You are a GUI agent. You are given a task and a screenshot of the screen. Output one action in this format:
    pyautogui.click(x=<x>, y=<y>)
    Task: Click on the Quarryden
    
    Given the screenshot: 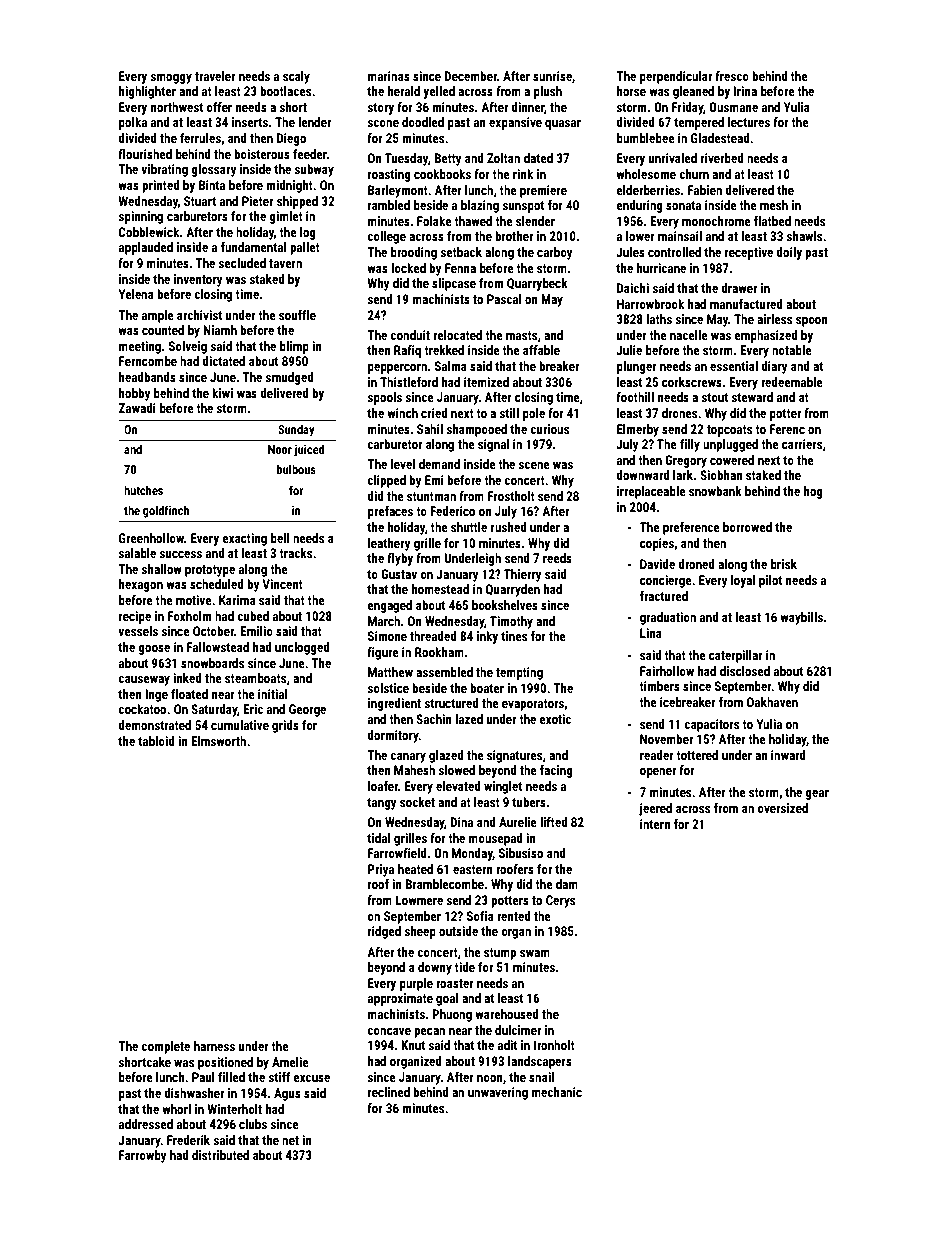 What is the action you would take?
    pyautogui.click(x=513, y=590)
